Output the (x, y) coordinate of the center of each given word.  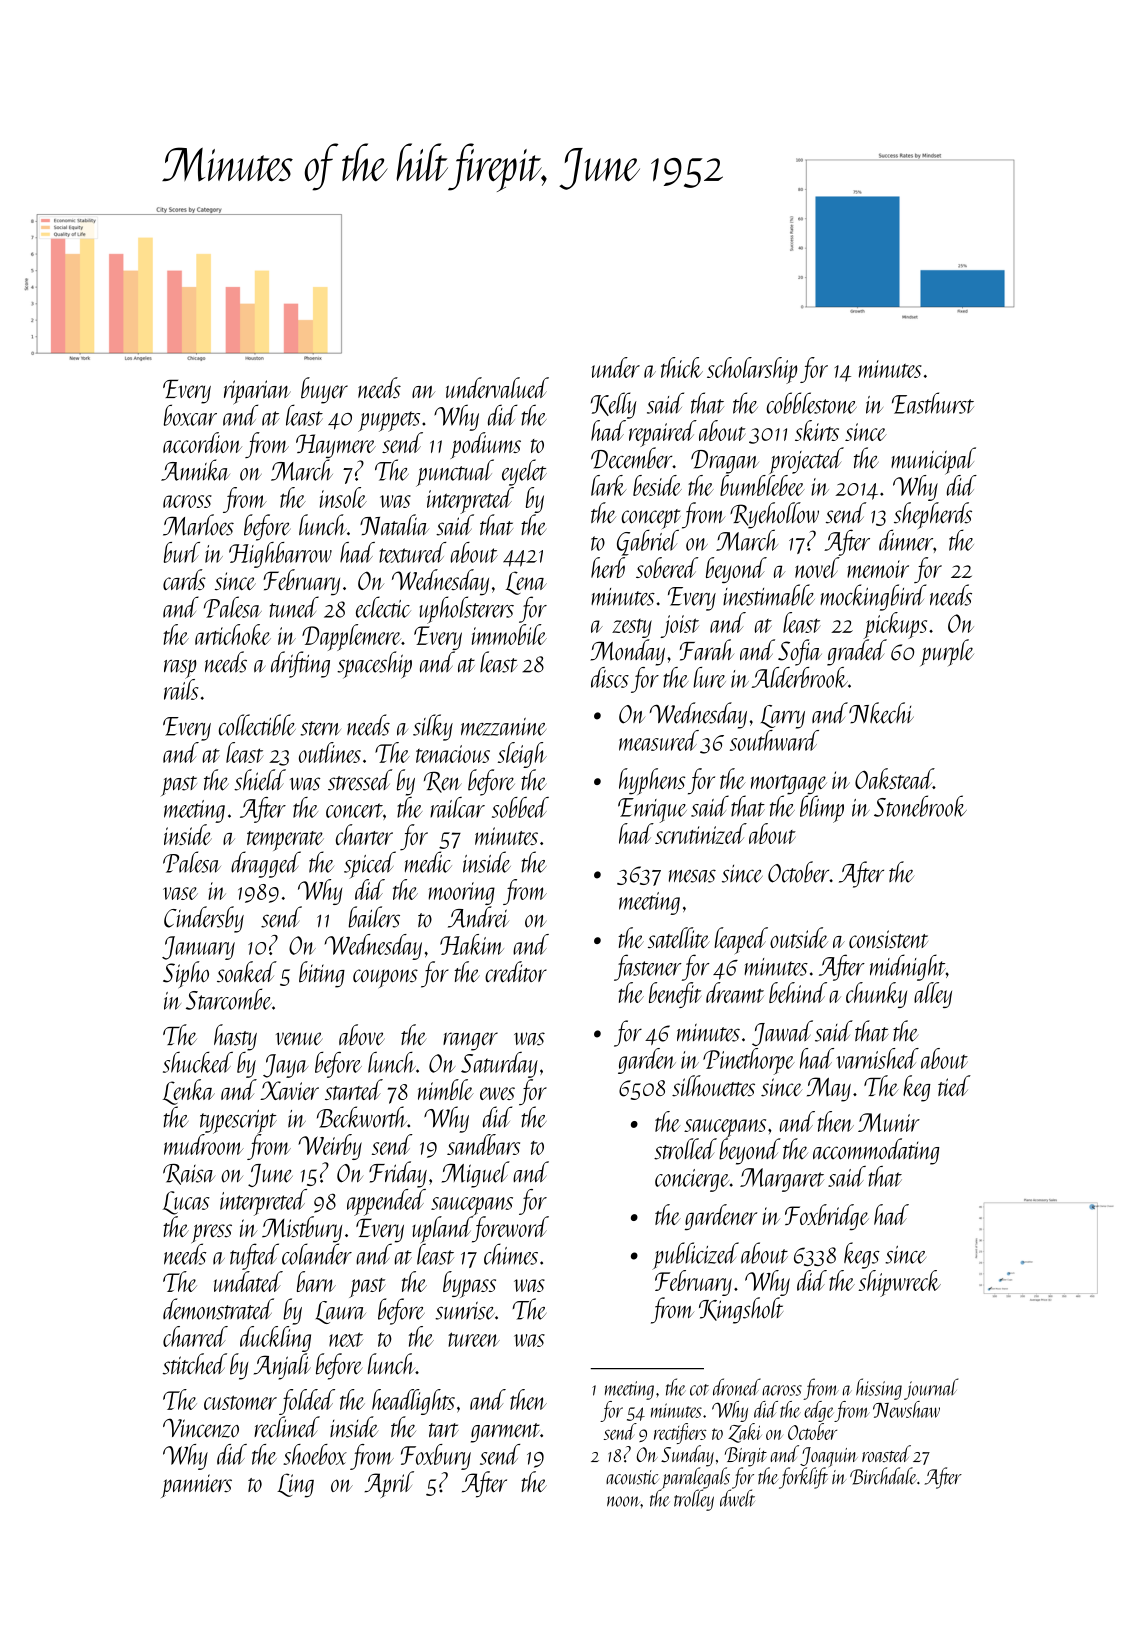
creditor (516, 971)
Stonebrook (920, 806)
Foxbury (436, 1457)
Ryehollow (774, 515)
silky (433, 727)
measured (659, 740)
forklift (803, 1478)
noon (624, 1501)
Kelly (614, 405)
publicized (695, 1256)
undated (248, 1281)
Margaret (782, 1180)
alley (933, 995)
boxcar (190, 415)
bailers (374, 917)
